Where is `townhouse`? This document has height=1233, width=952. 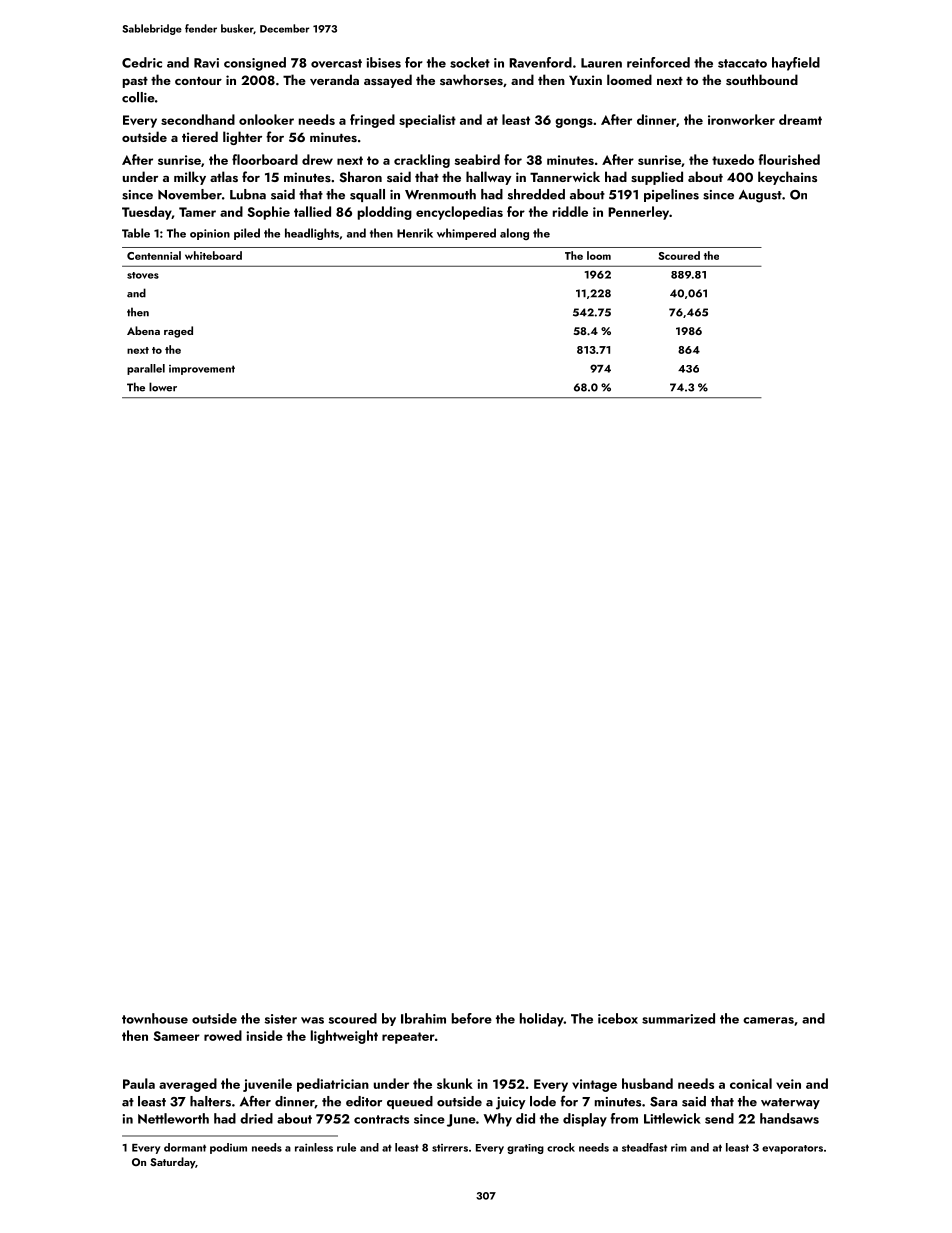
townhouse is located at coordinates (155, 1018).
